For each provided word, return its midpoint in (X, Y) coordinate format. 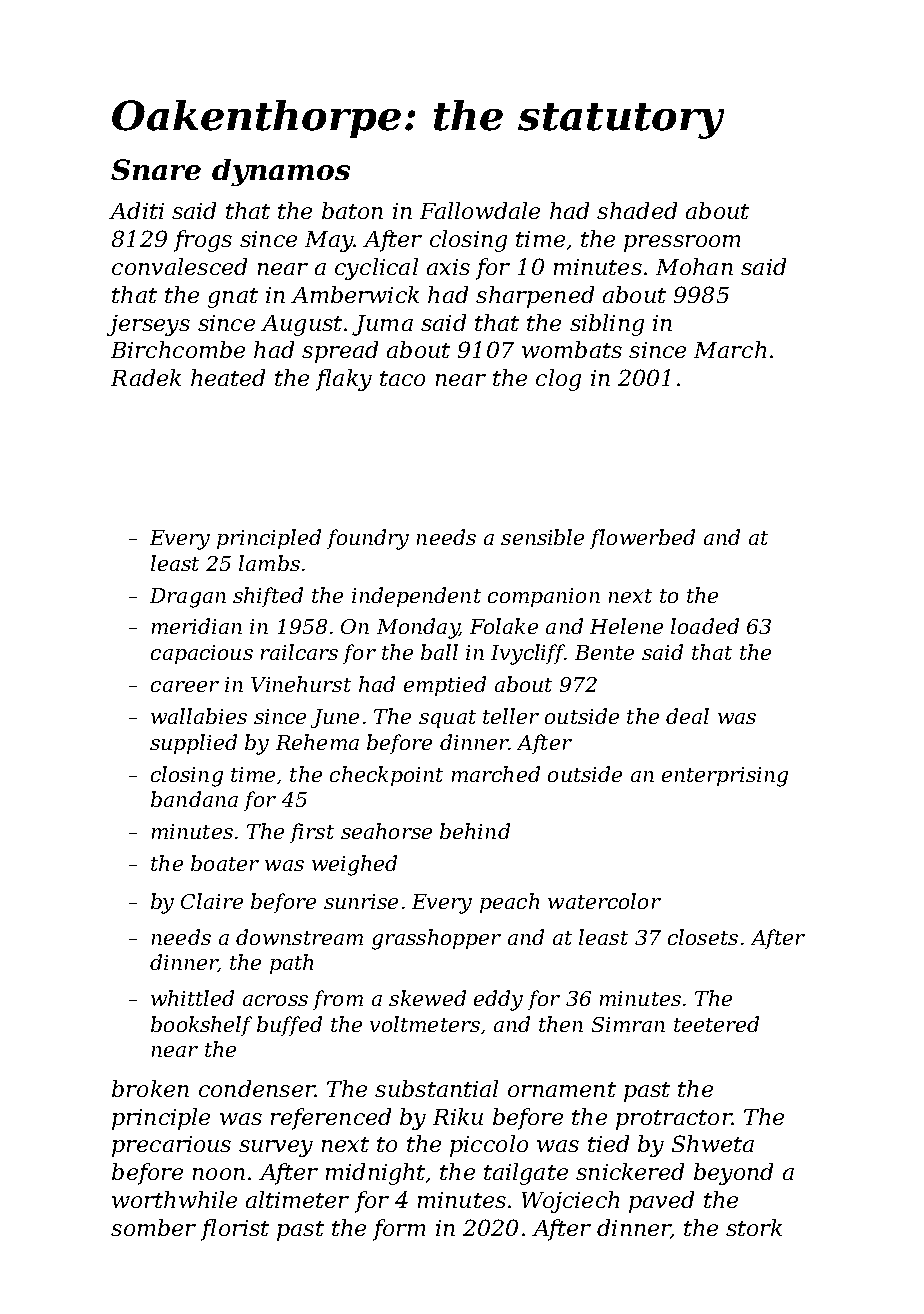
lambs (269, 563)
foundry (368, 539)
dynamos (281, 172)
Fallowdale (480, 210)
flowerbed (642, 539)
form (399, 1230)
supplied (193, 744)
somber (153, 1227)
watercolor (604, 901)
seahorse (386, 831)
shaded (637, 210)
